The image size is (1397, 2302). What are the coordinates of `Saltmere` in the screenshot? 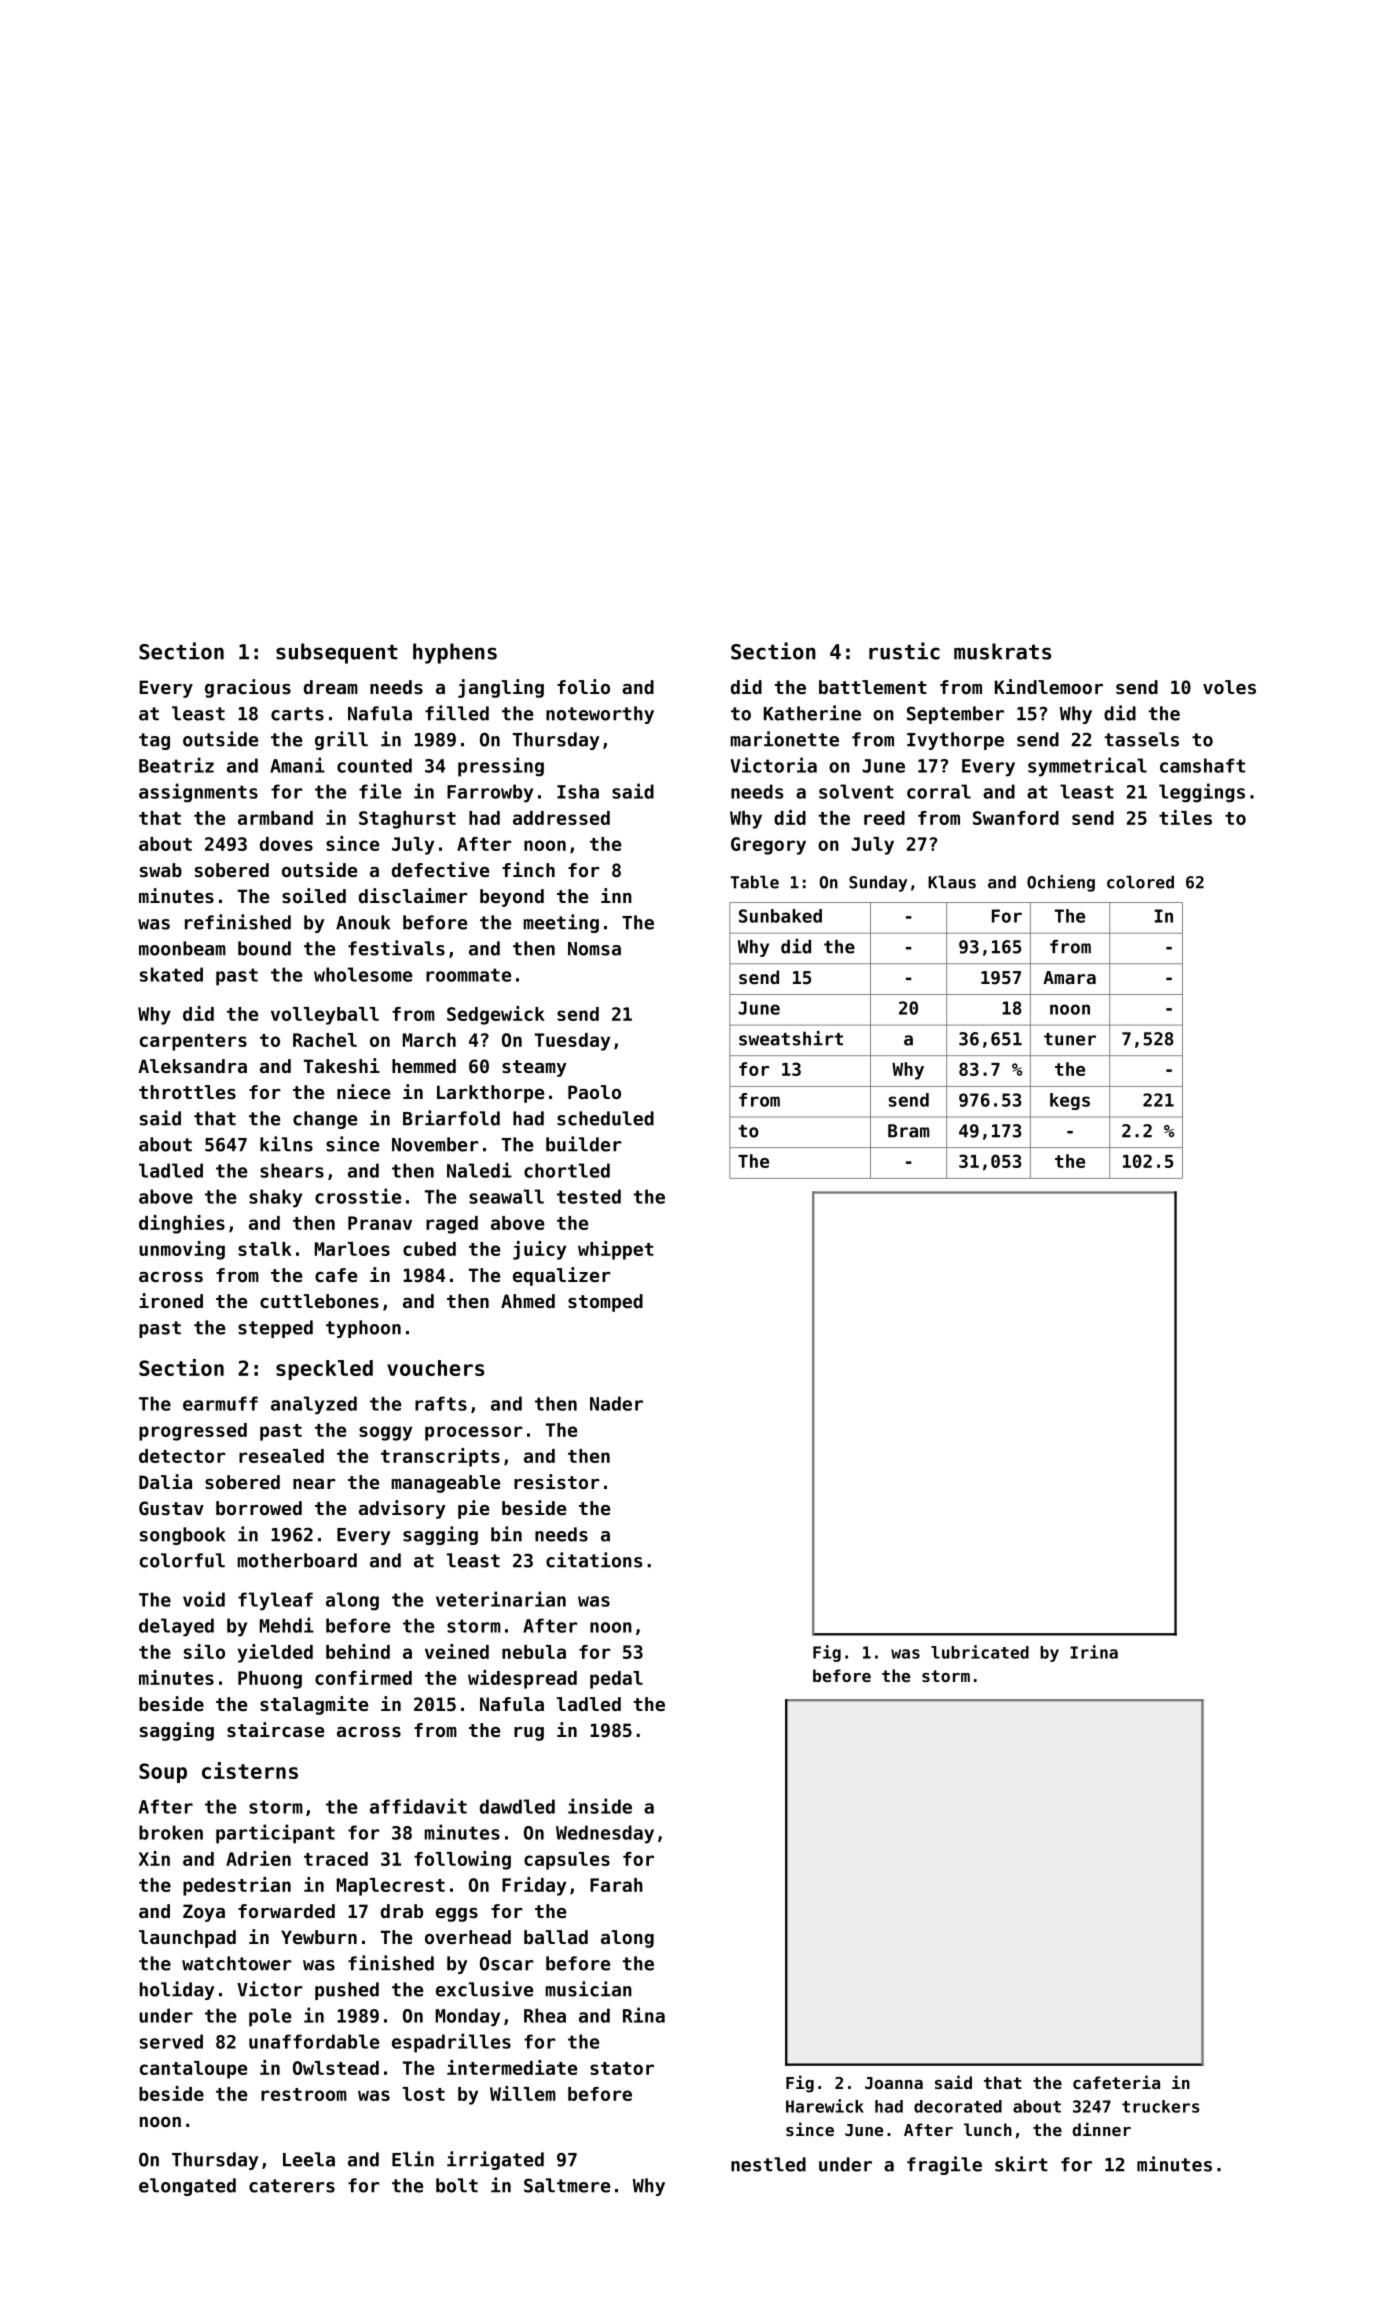 It's located at (567, 2185).
